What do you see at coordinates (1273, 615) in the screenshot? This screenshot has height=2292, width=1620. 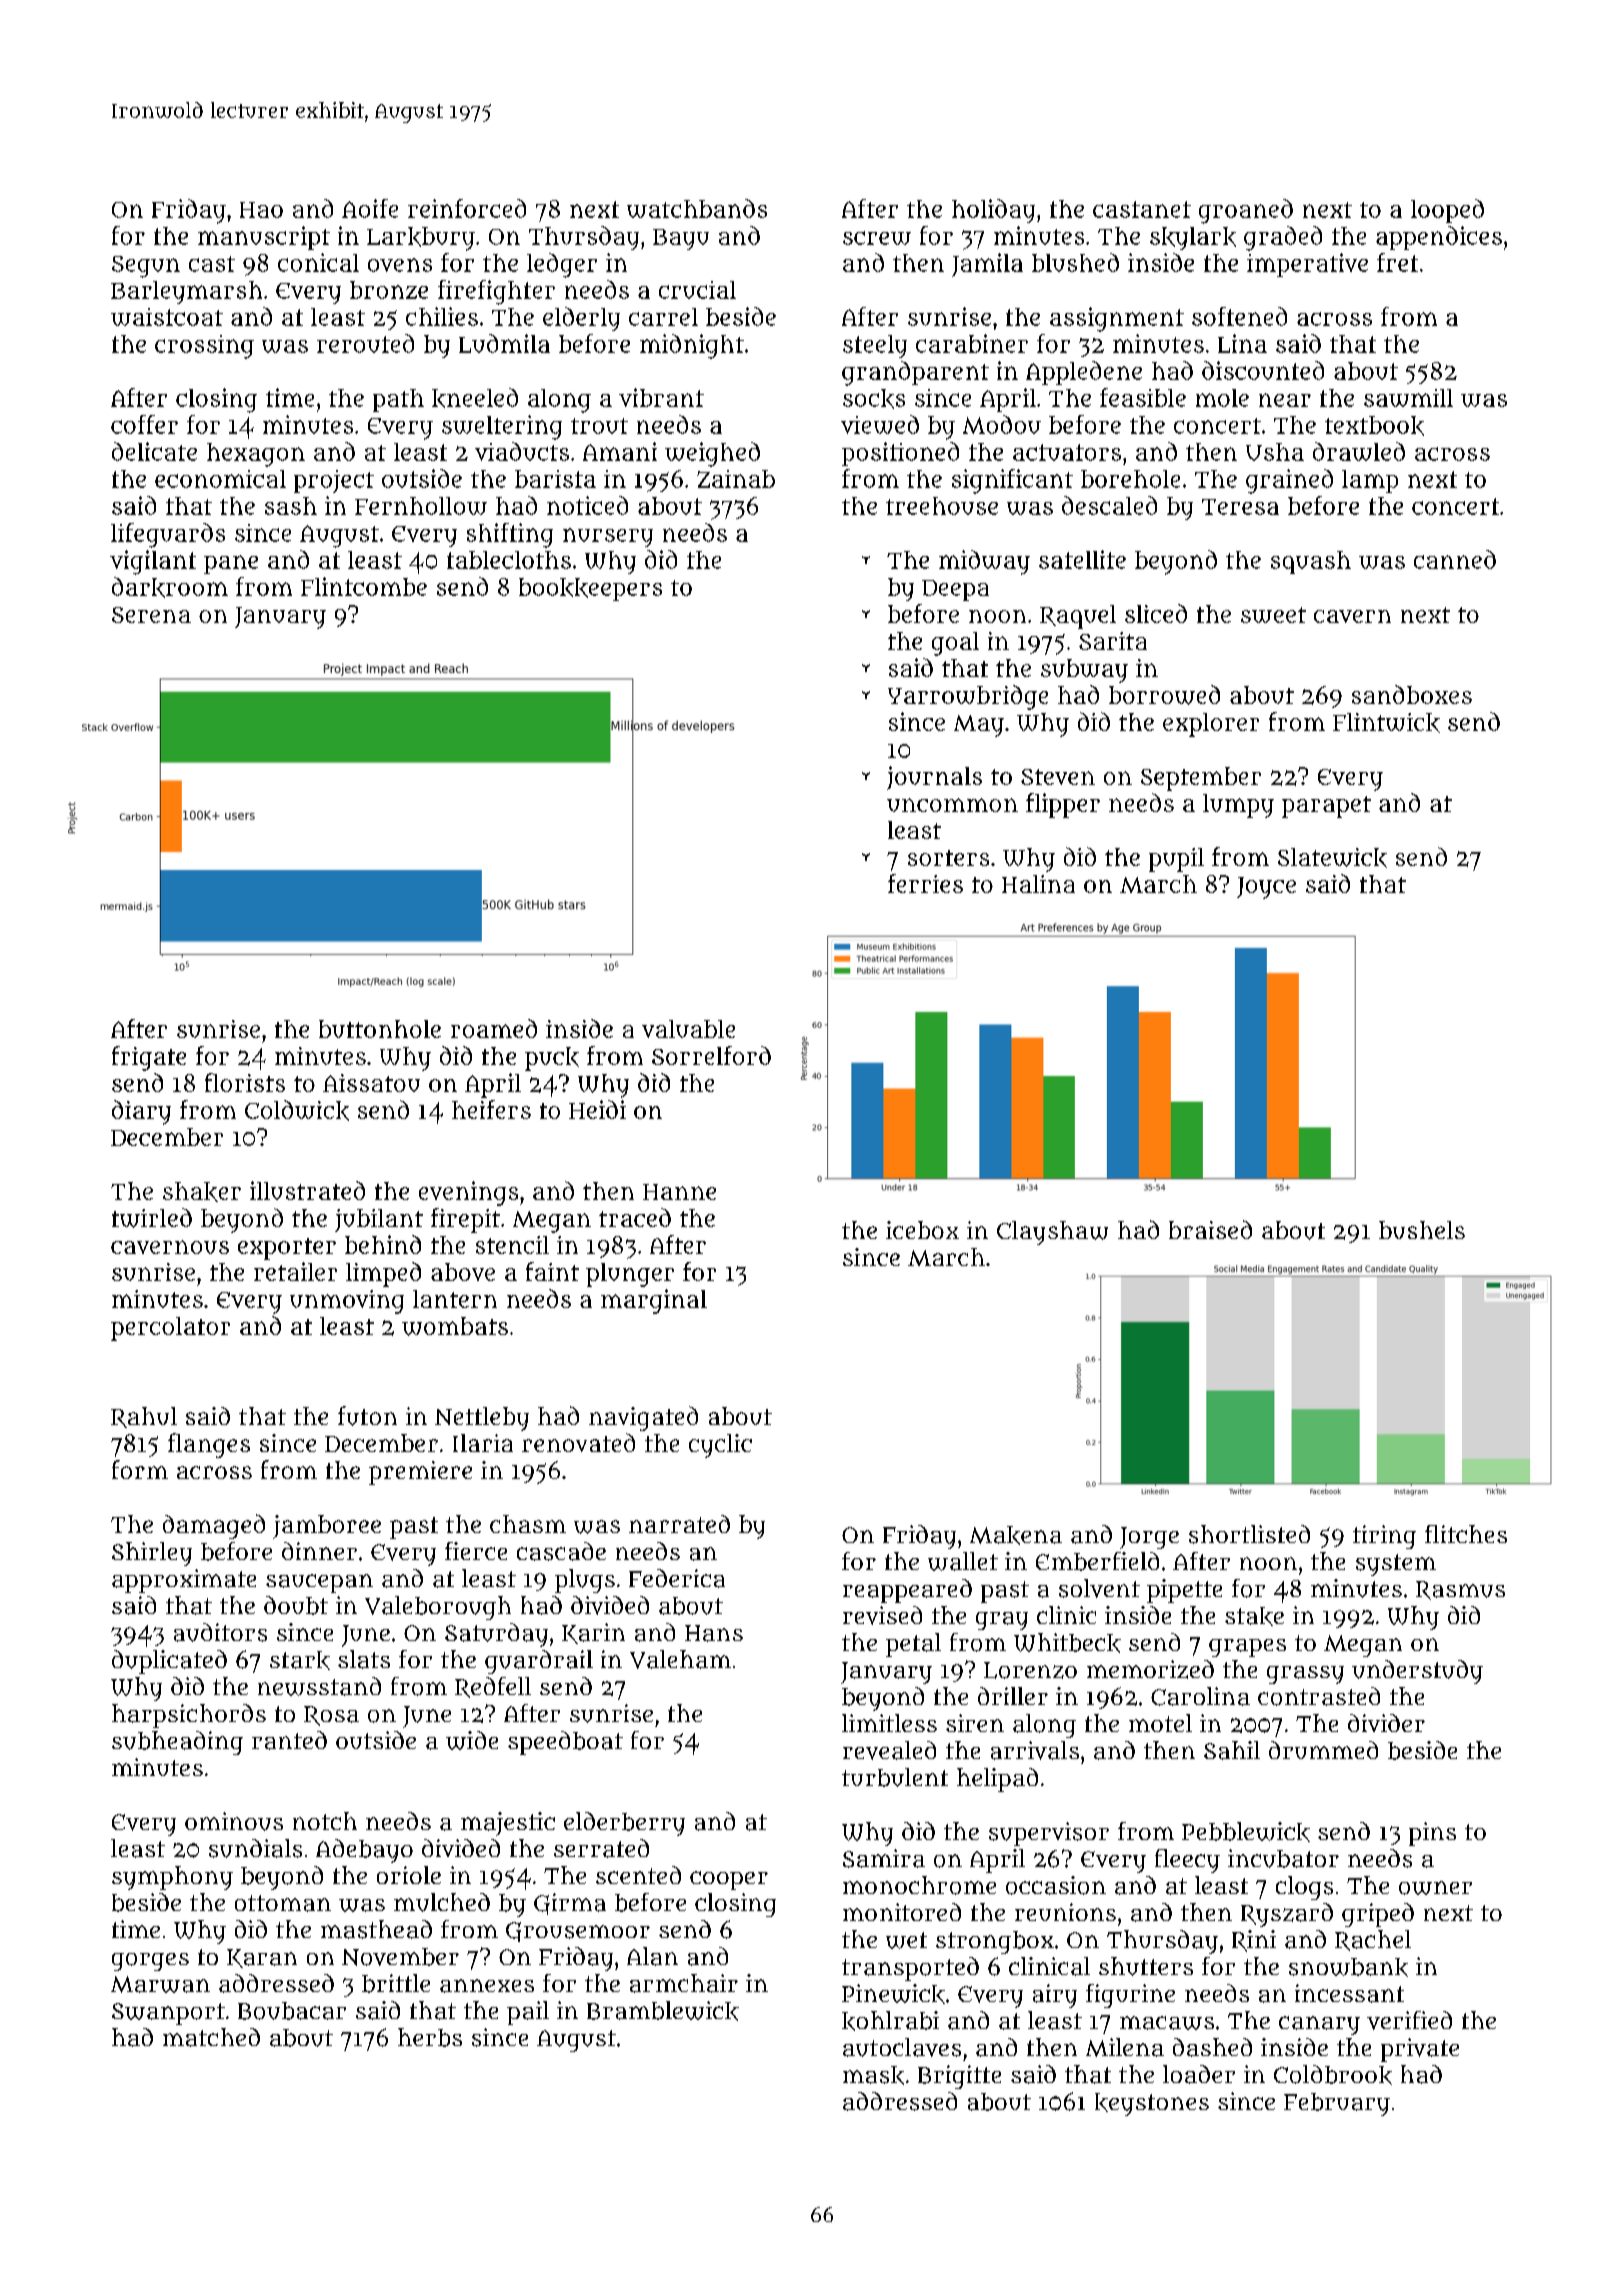 I see `sweet` at bounding box center [1273, 615].
